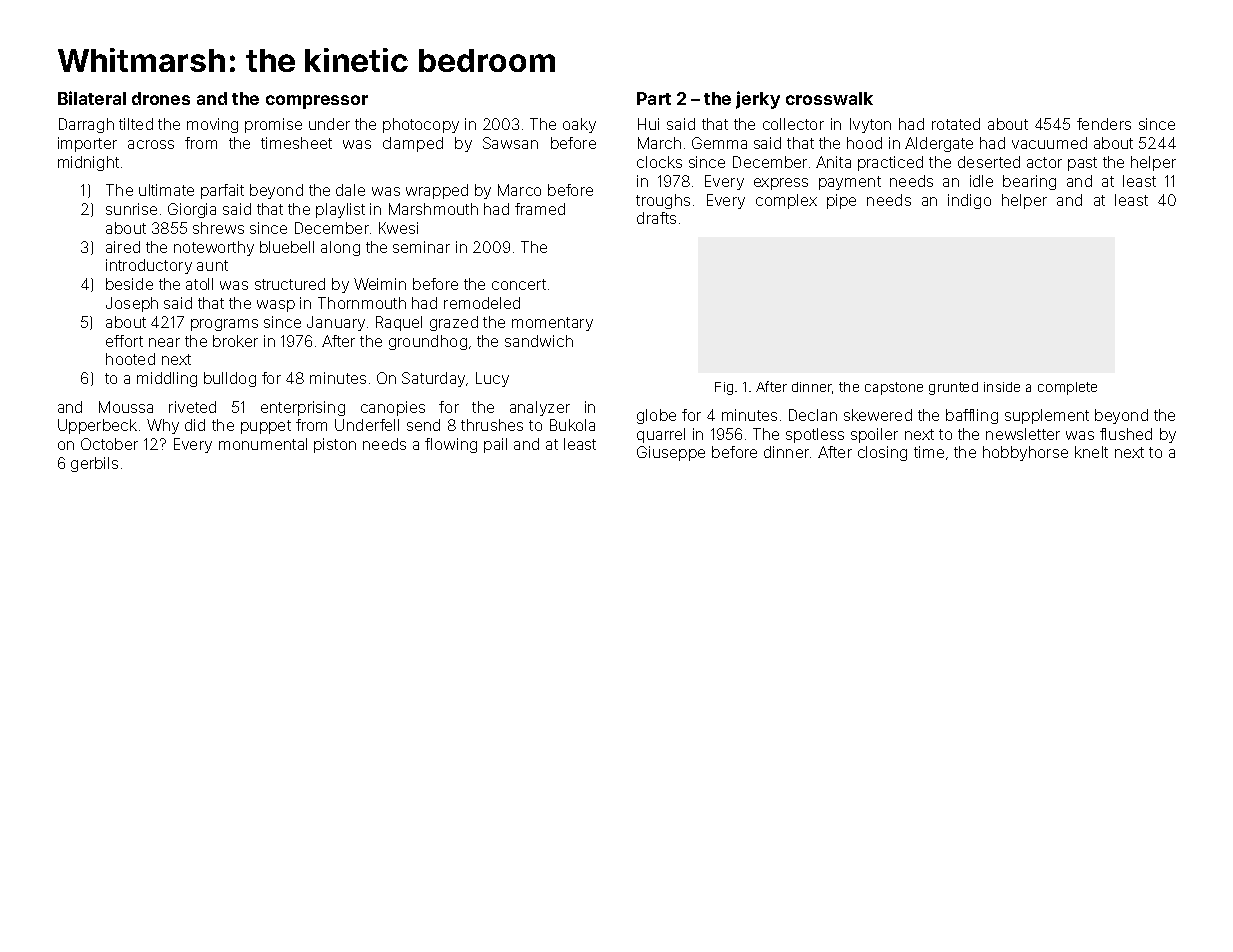  Describe the element at coordinates (88, 163) in the screenshot. I see `midnight` at that location.
